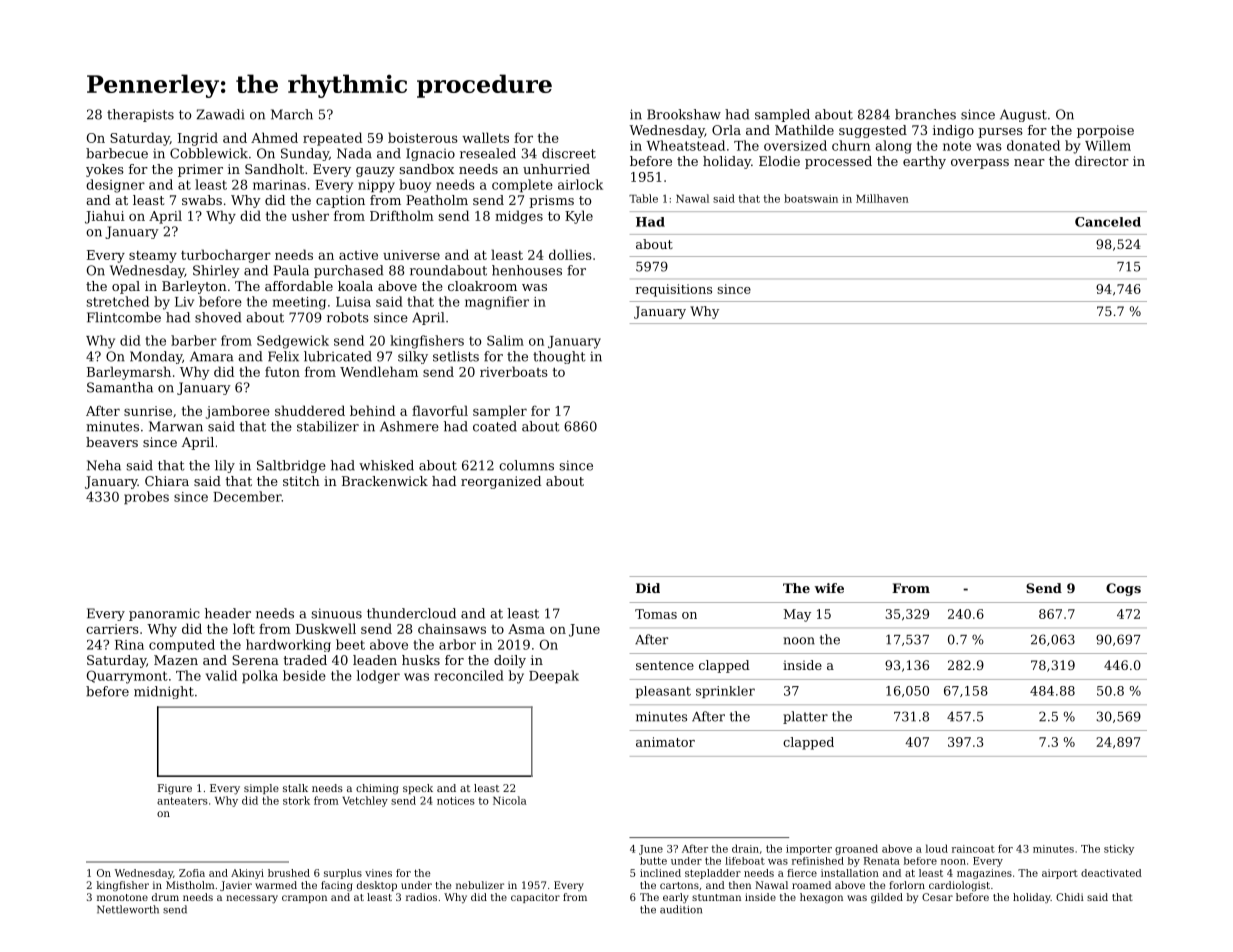 The width and height of the document is (1233, 952). Describe the element at coordinates (856, 849) in the document. I see `groaned` at that location.
